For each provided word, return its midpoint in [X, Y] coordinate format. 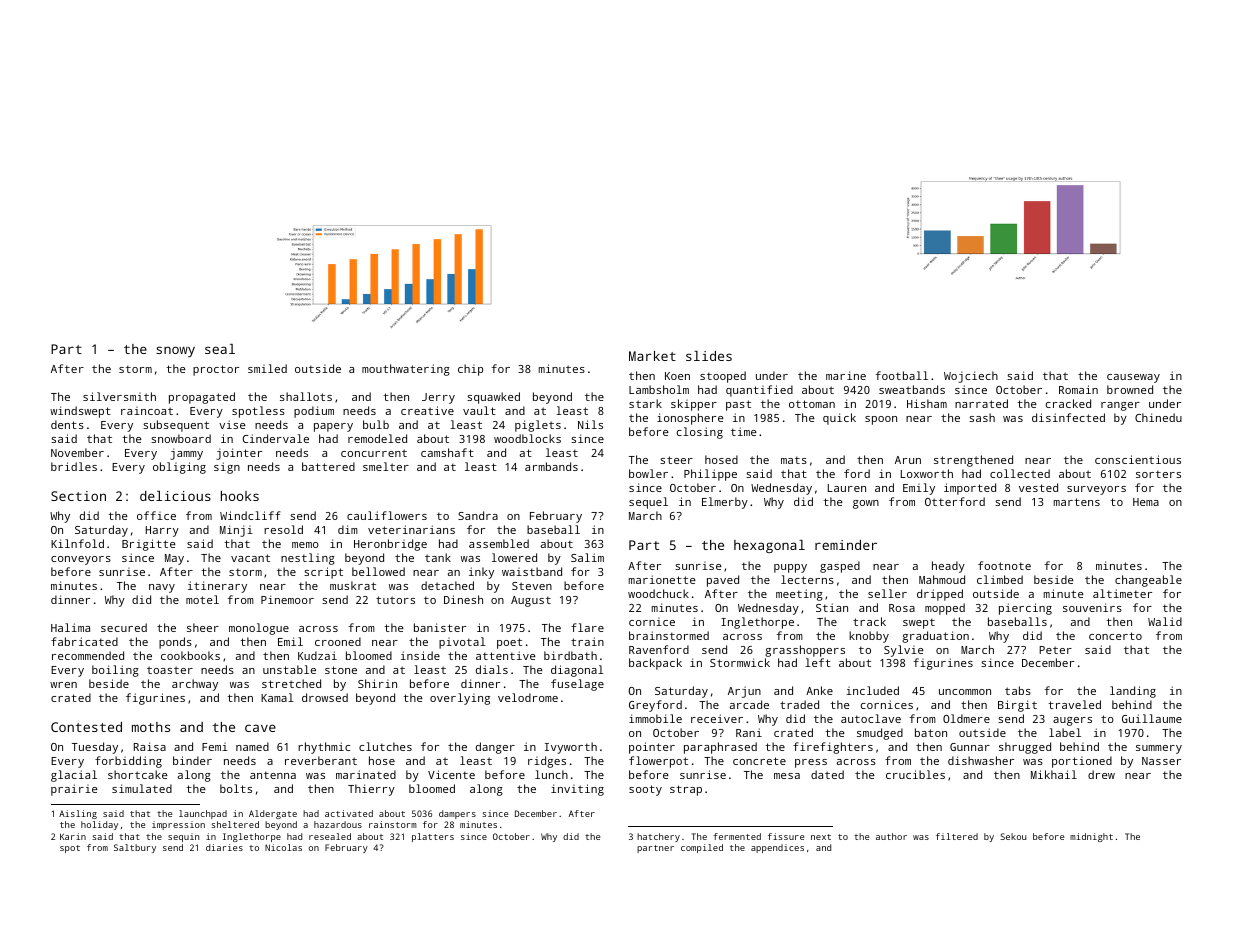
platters [433, 837]
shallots [306, 396]
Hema [1146, 502]
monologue [259, 629]
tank [438, 557]
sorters [1158, 474]
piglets [538, 426]
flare [587, 627]
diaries [224, 847]
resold [283, 529]
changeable [1148, 581]
